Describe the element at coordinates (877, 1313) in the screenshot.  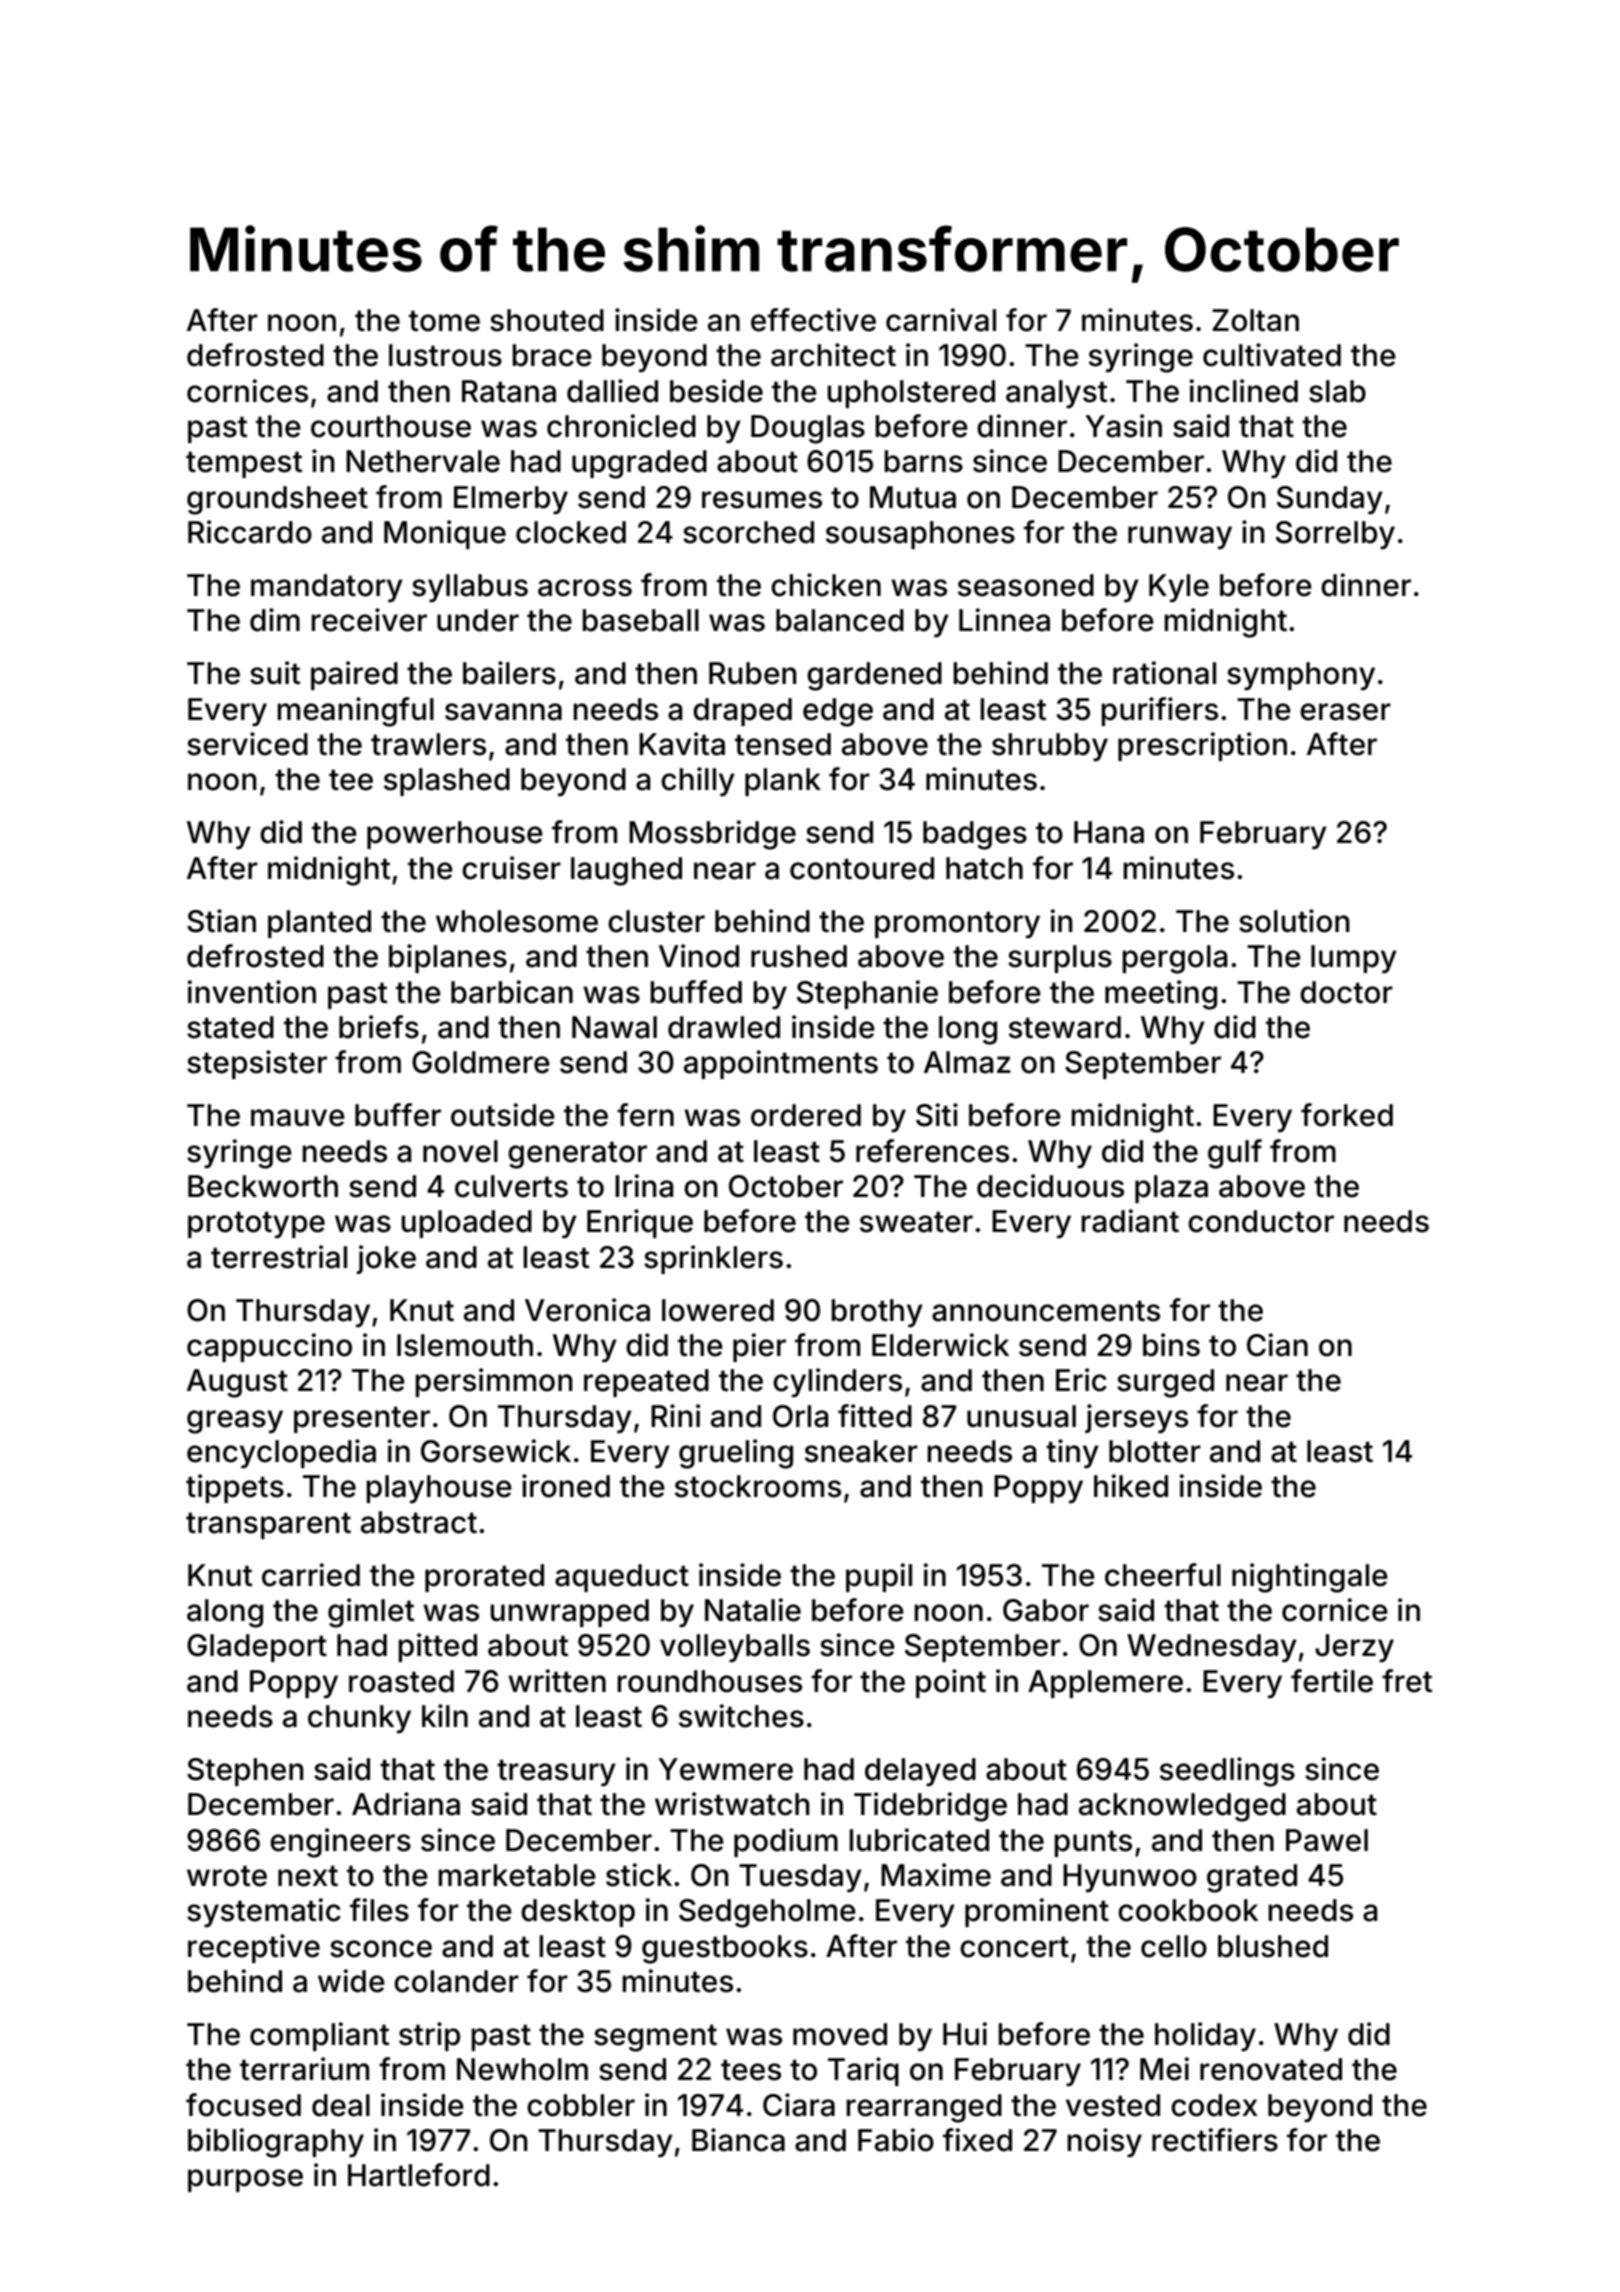
I see `brothy` at that location.
